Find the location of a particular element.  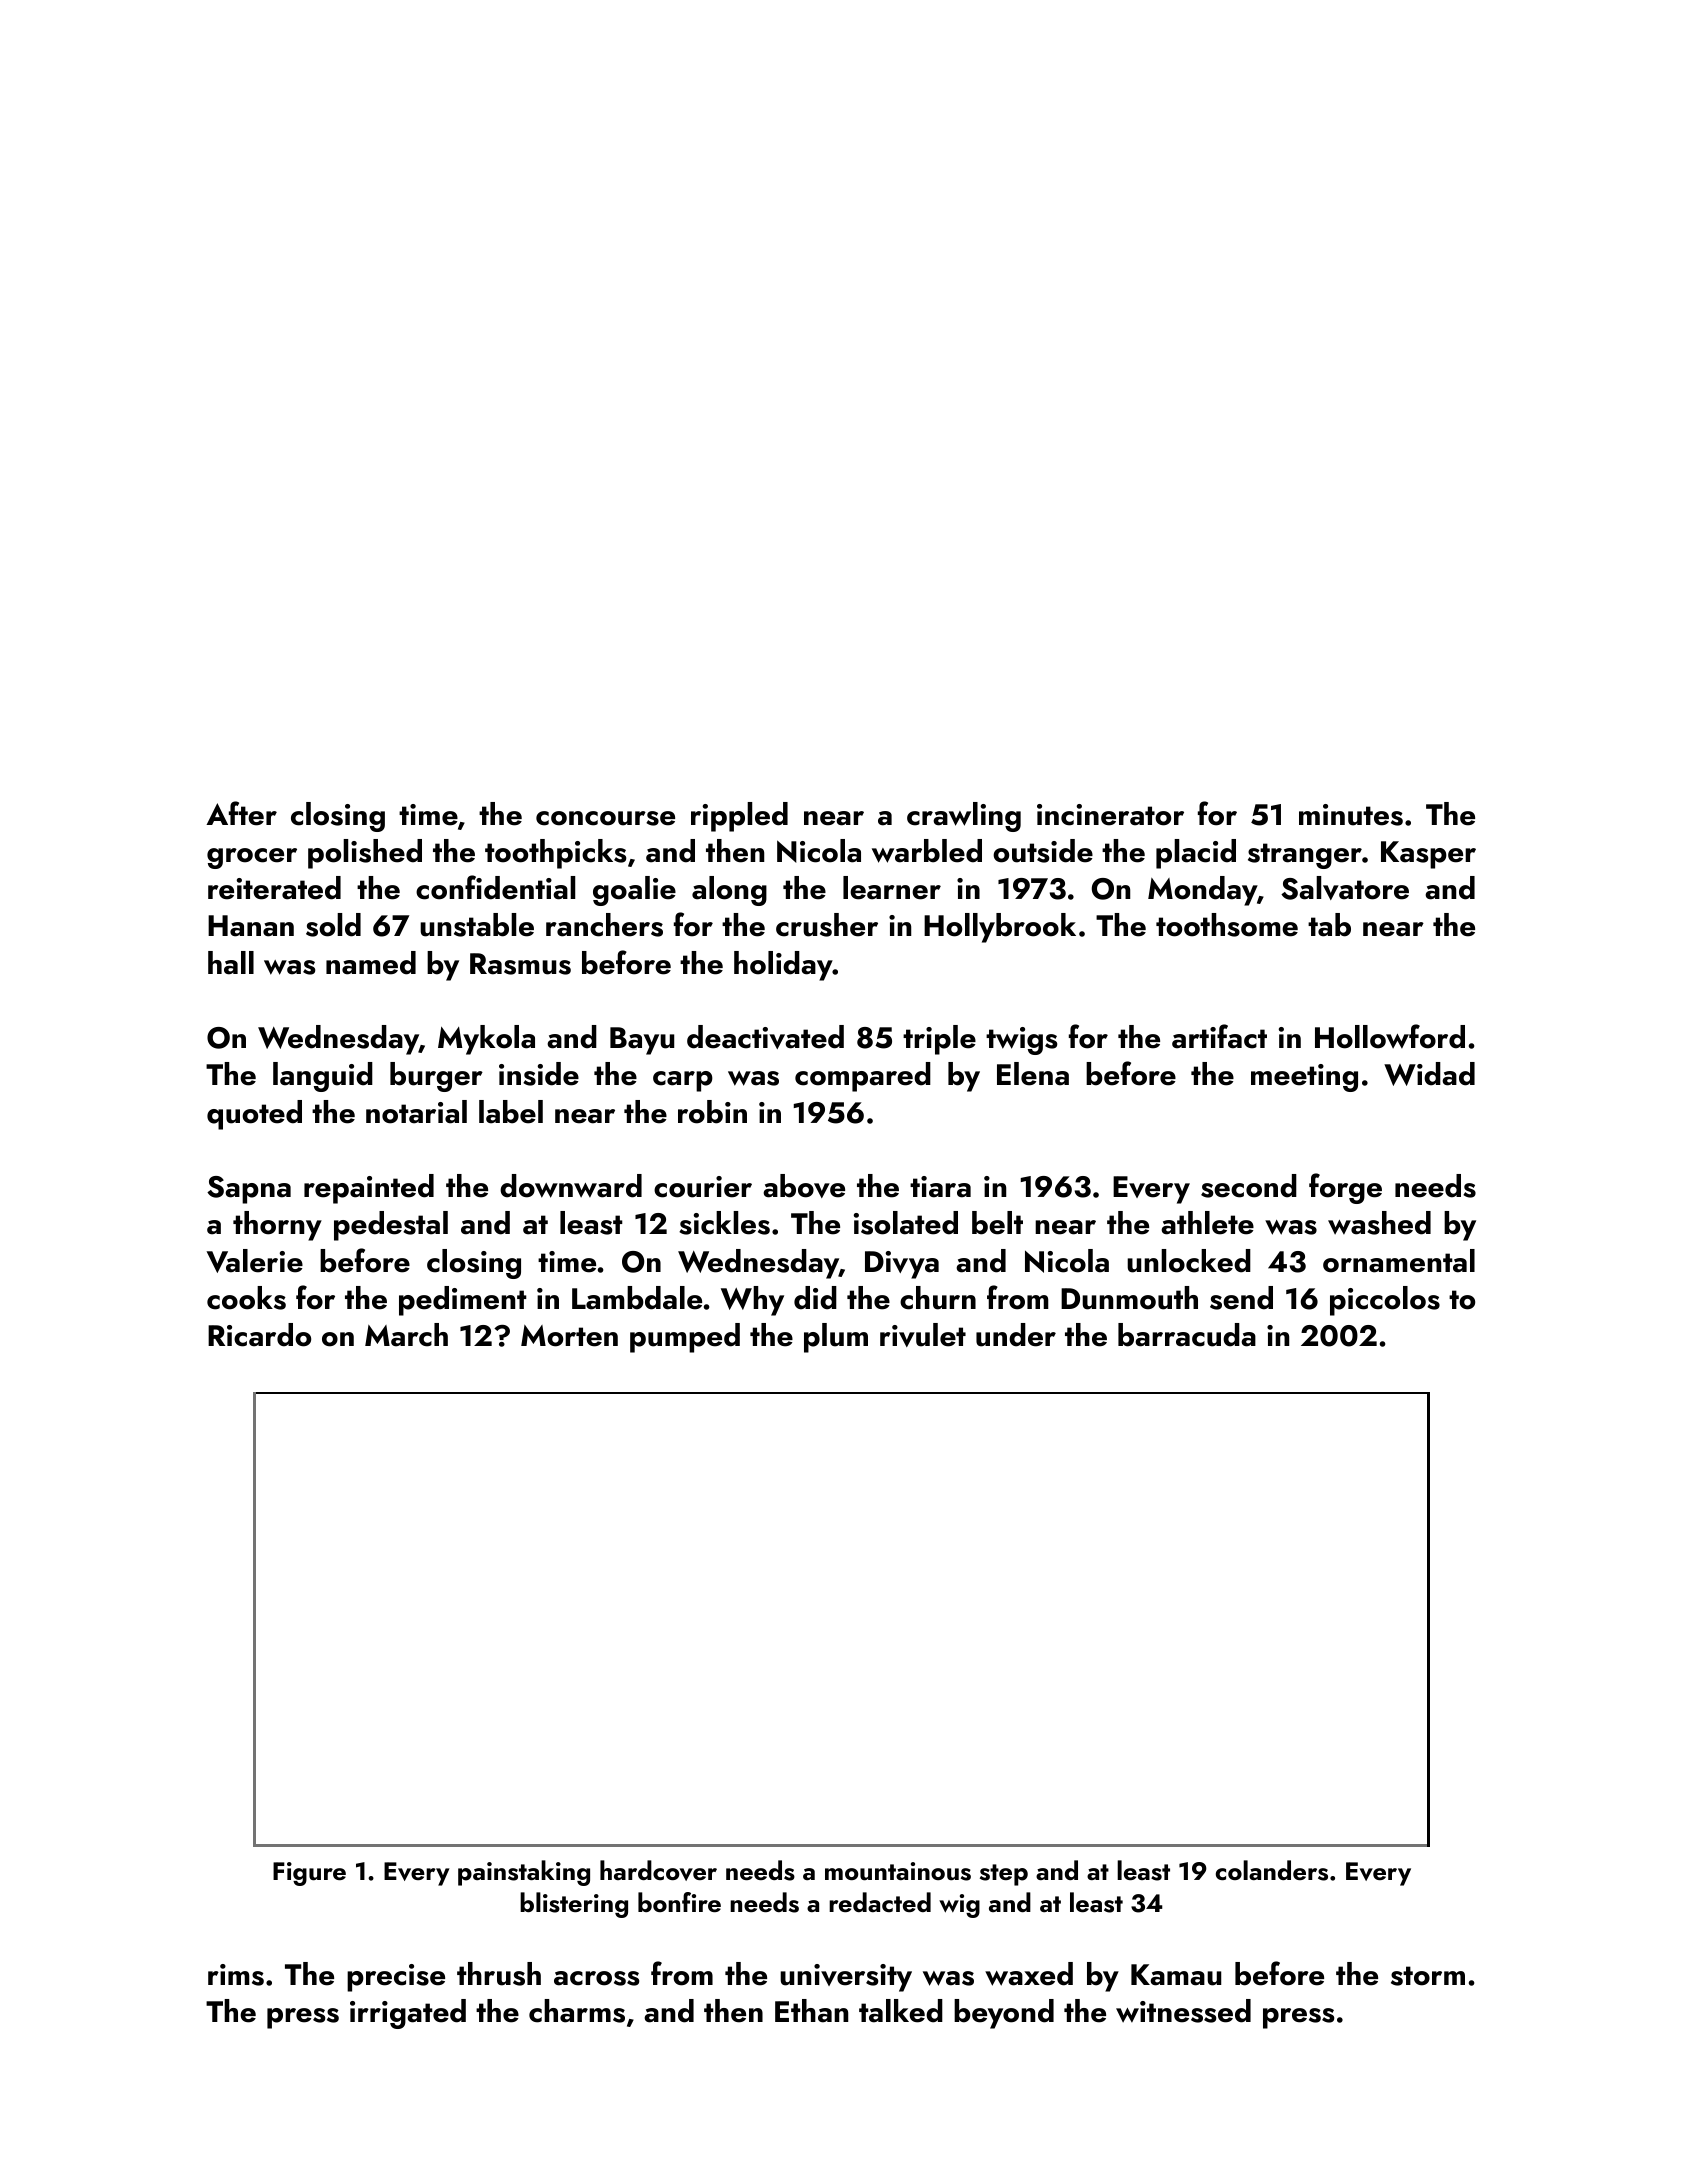

Monday is located at coordinates (1202, 891).
